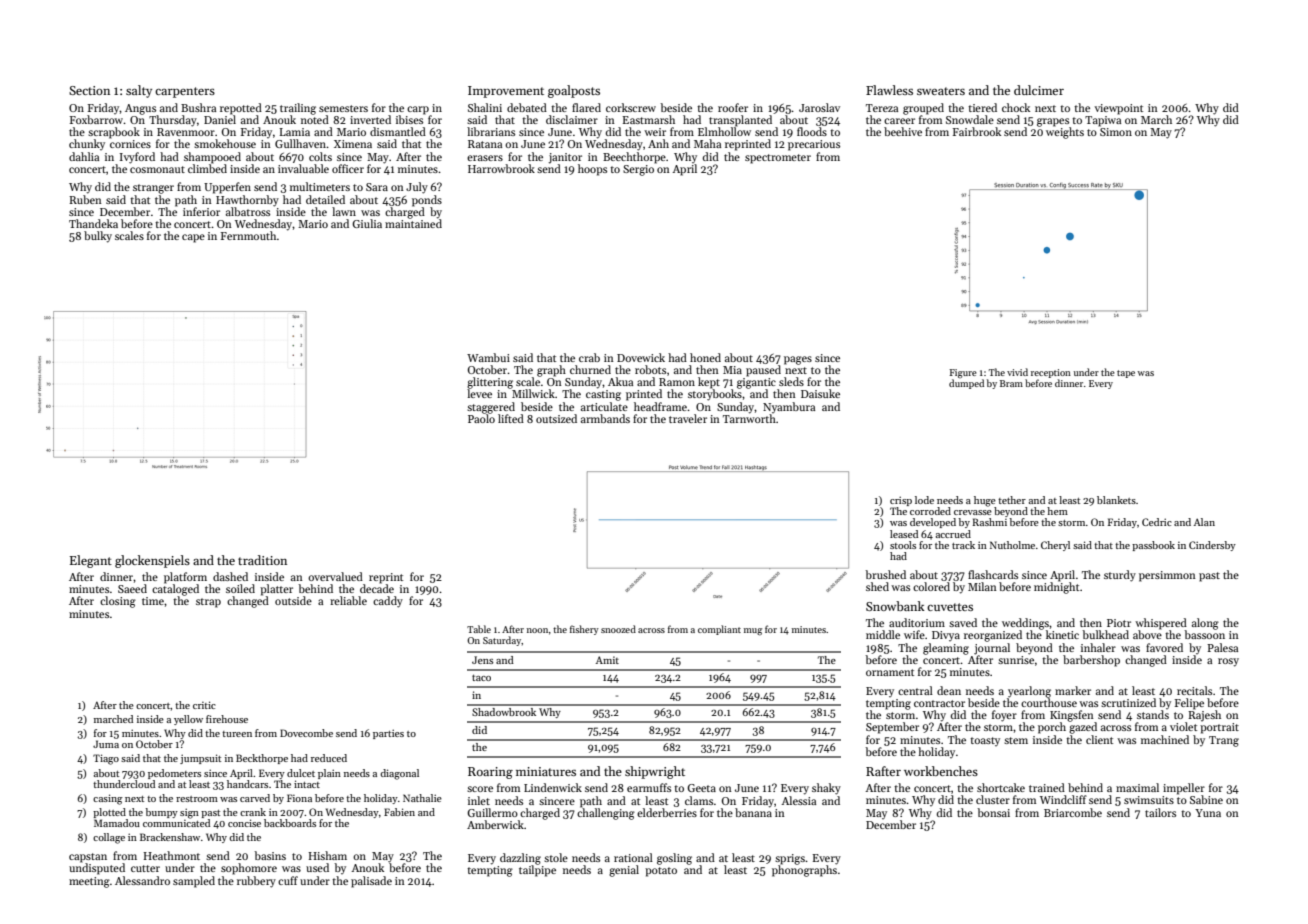 The image size is (1308, 924). Describe the element at coordinates (565, 158) in the document. I see `janitor` at that location.
